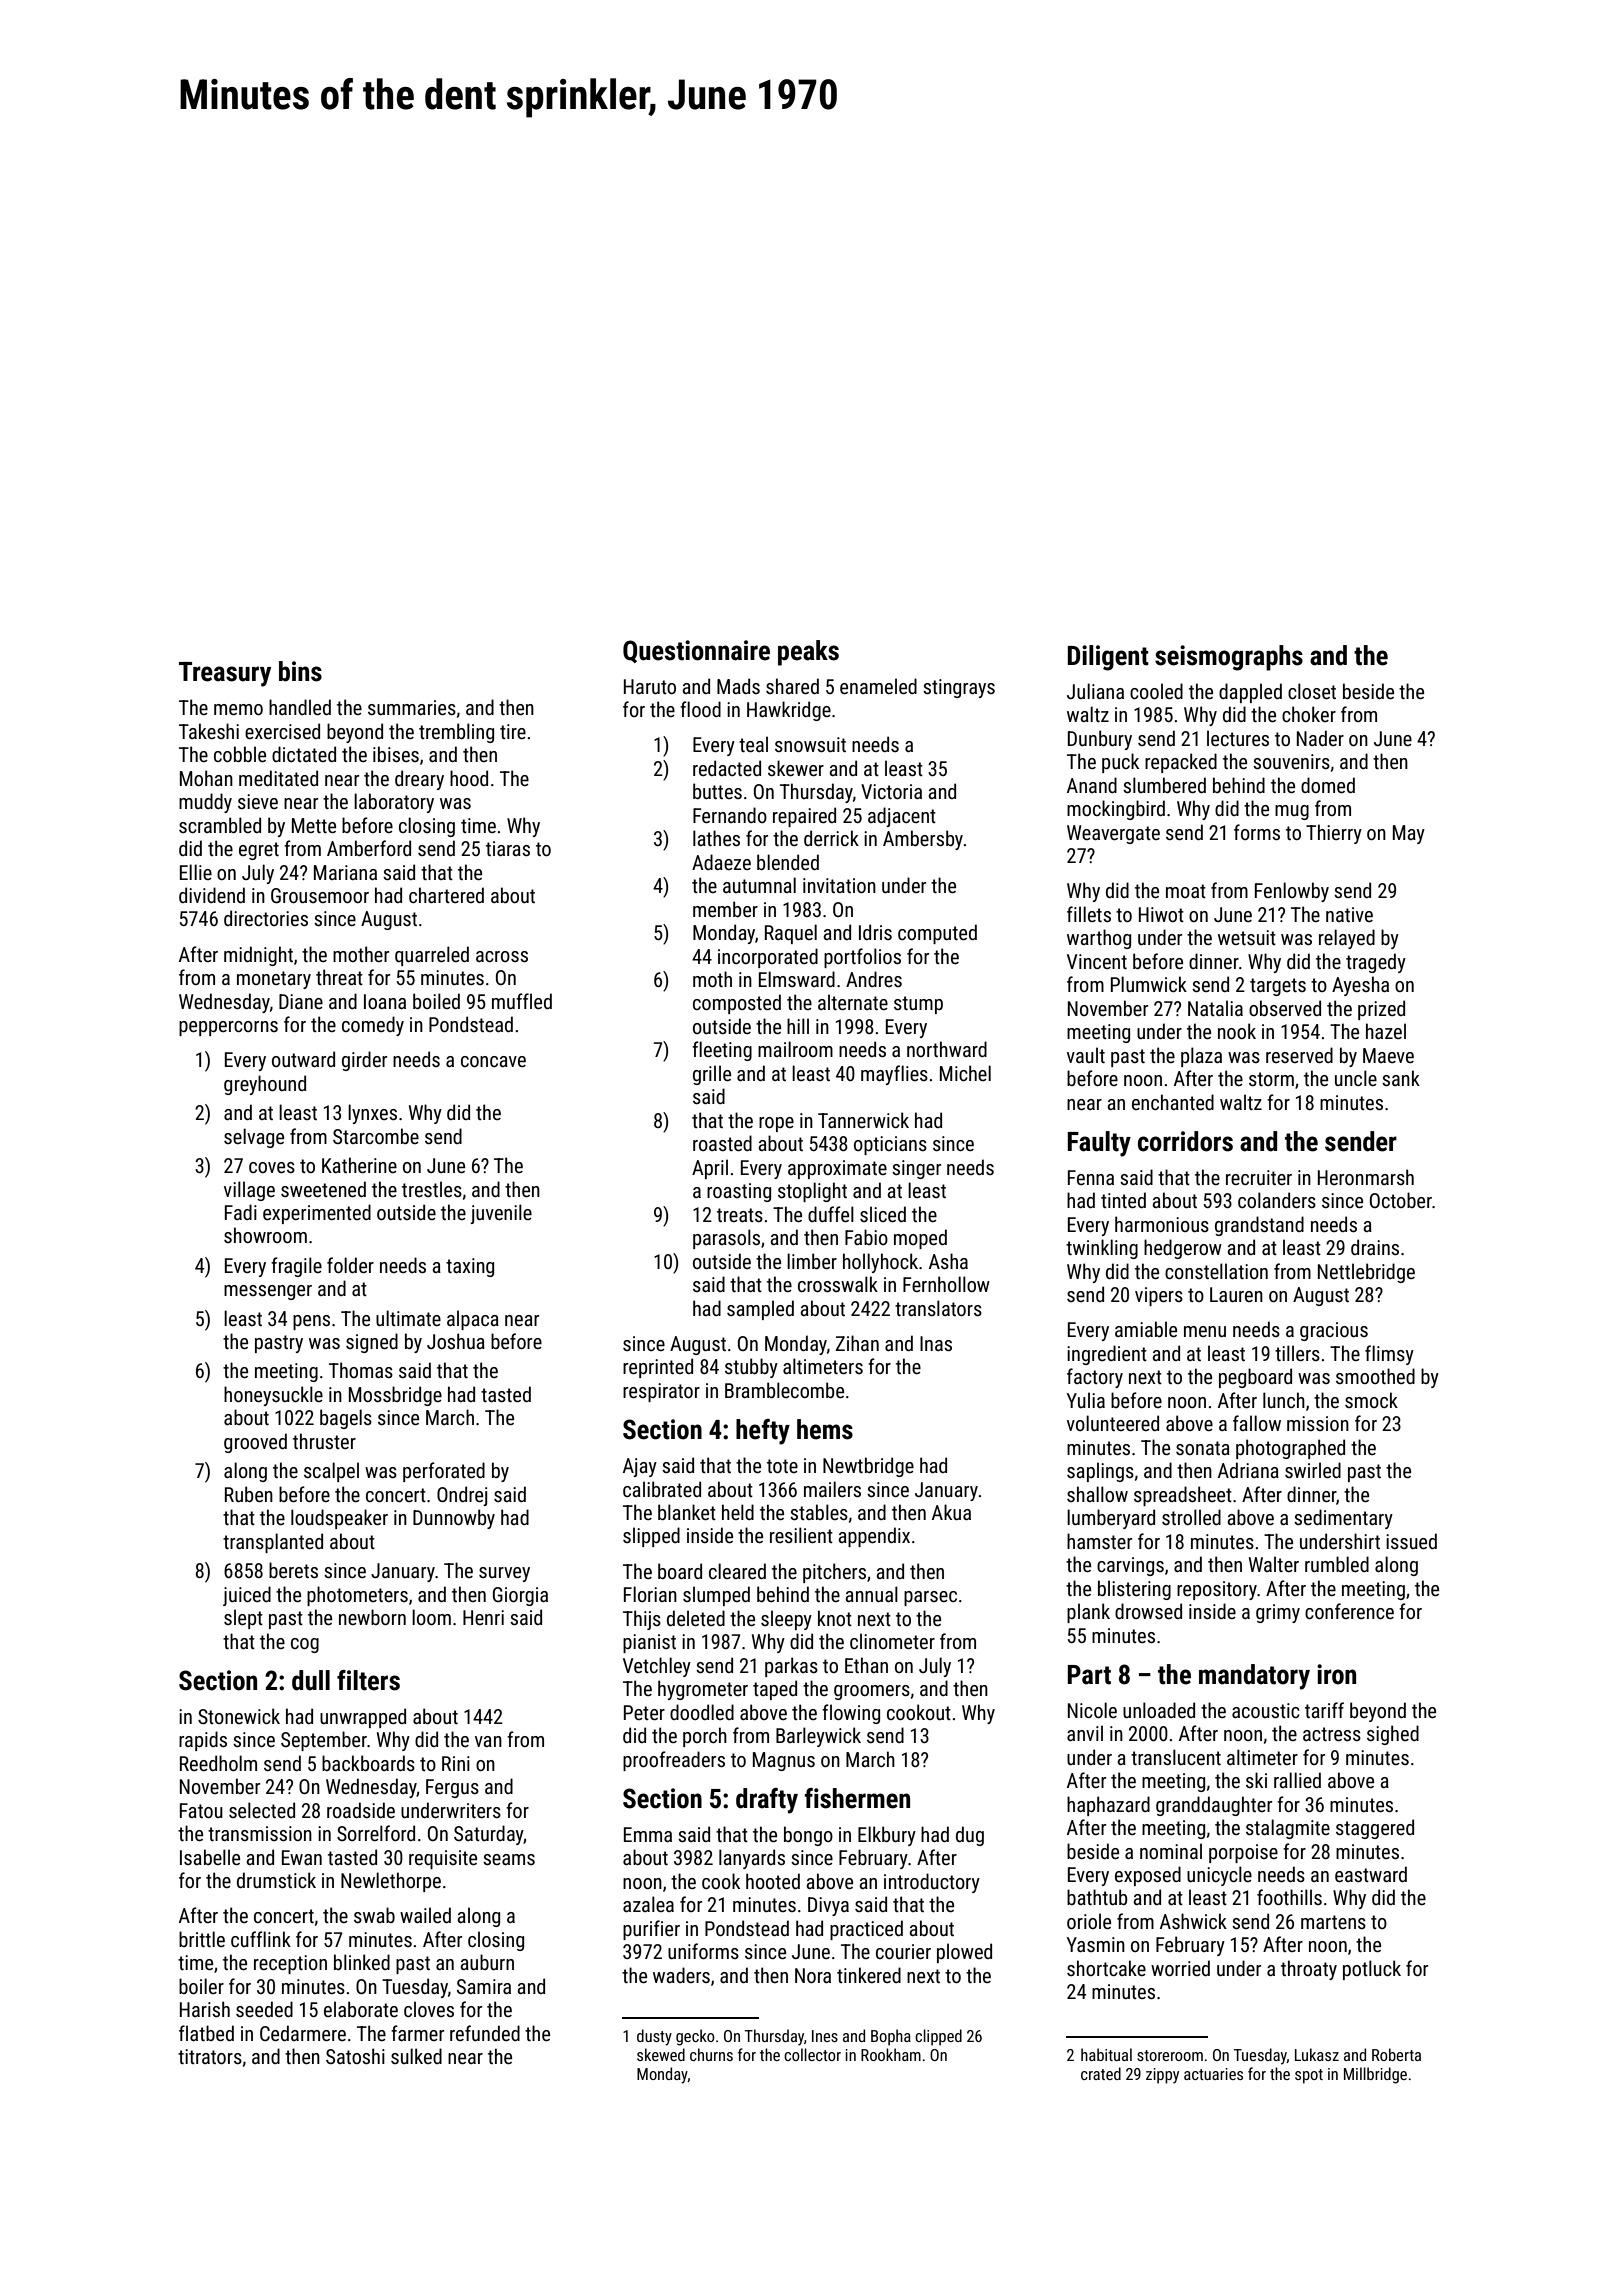  What do you see at coordinates (395, 1396) in the image?
I see `Mossbridge` at bounding box center [395, 1396].
